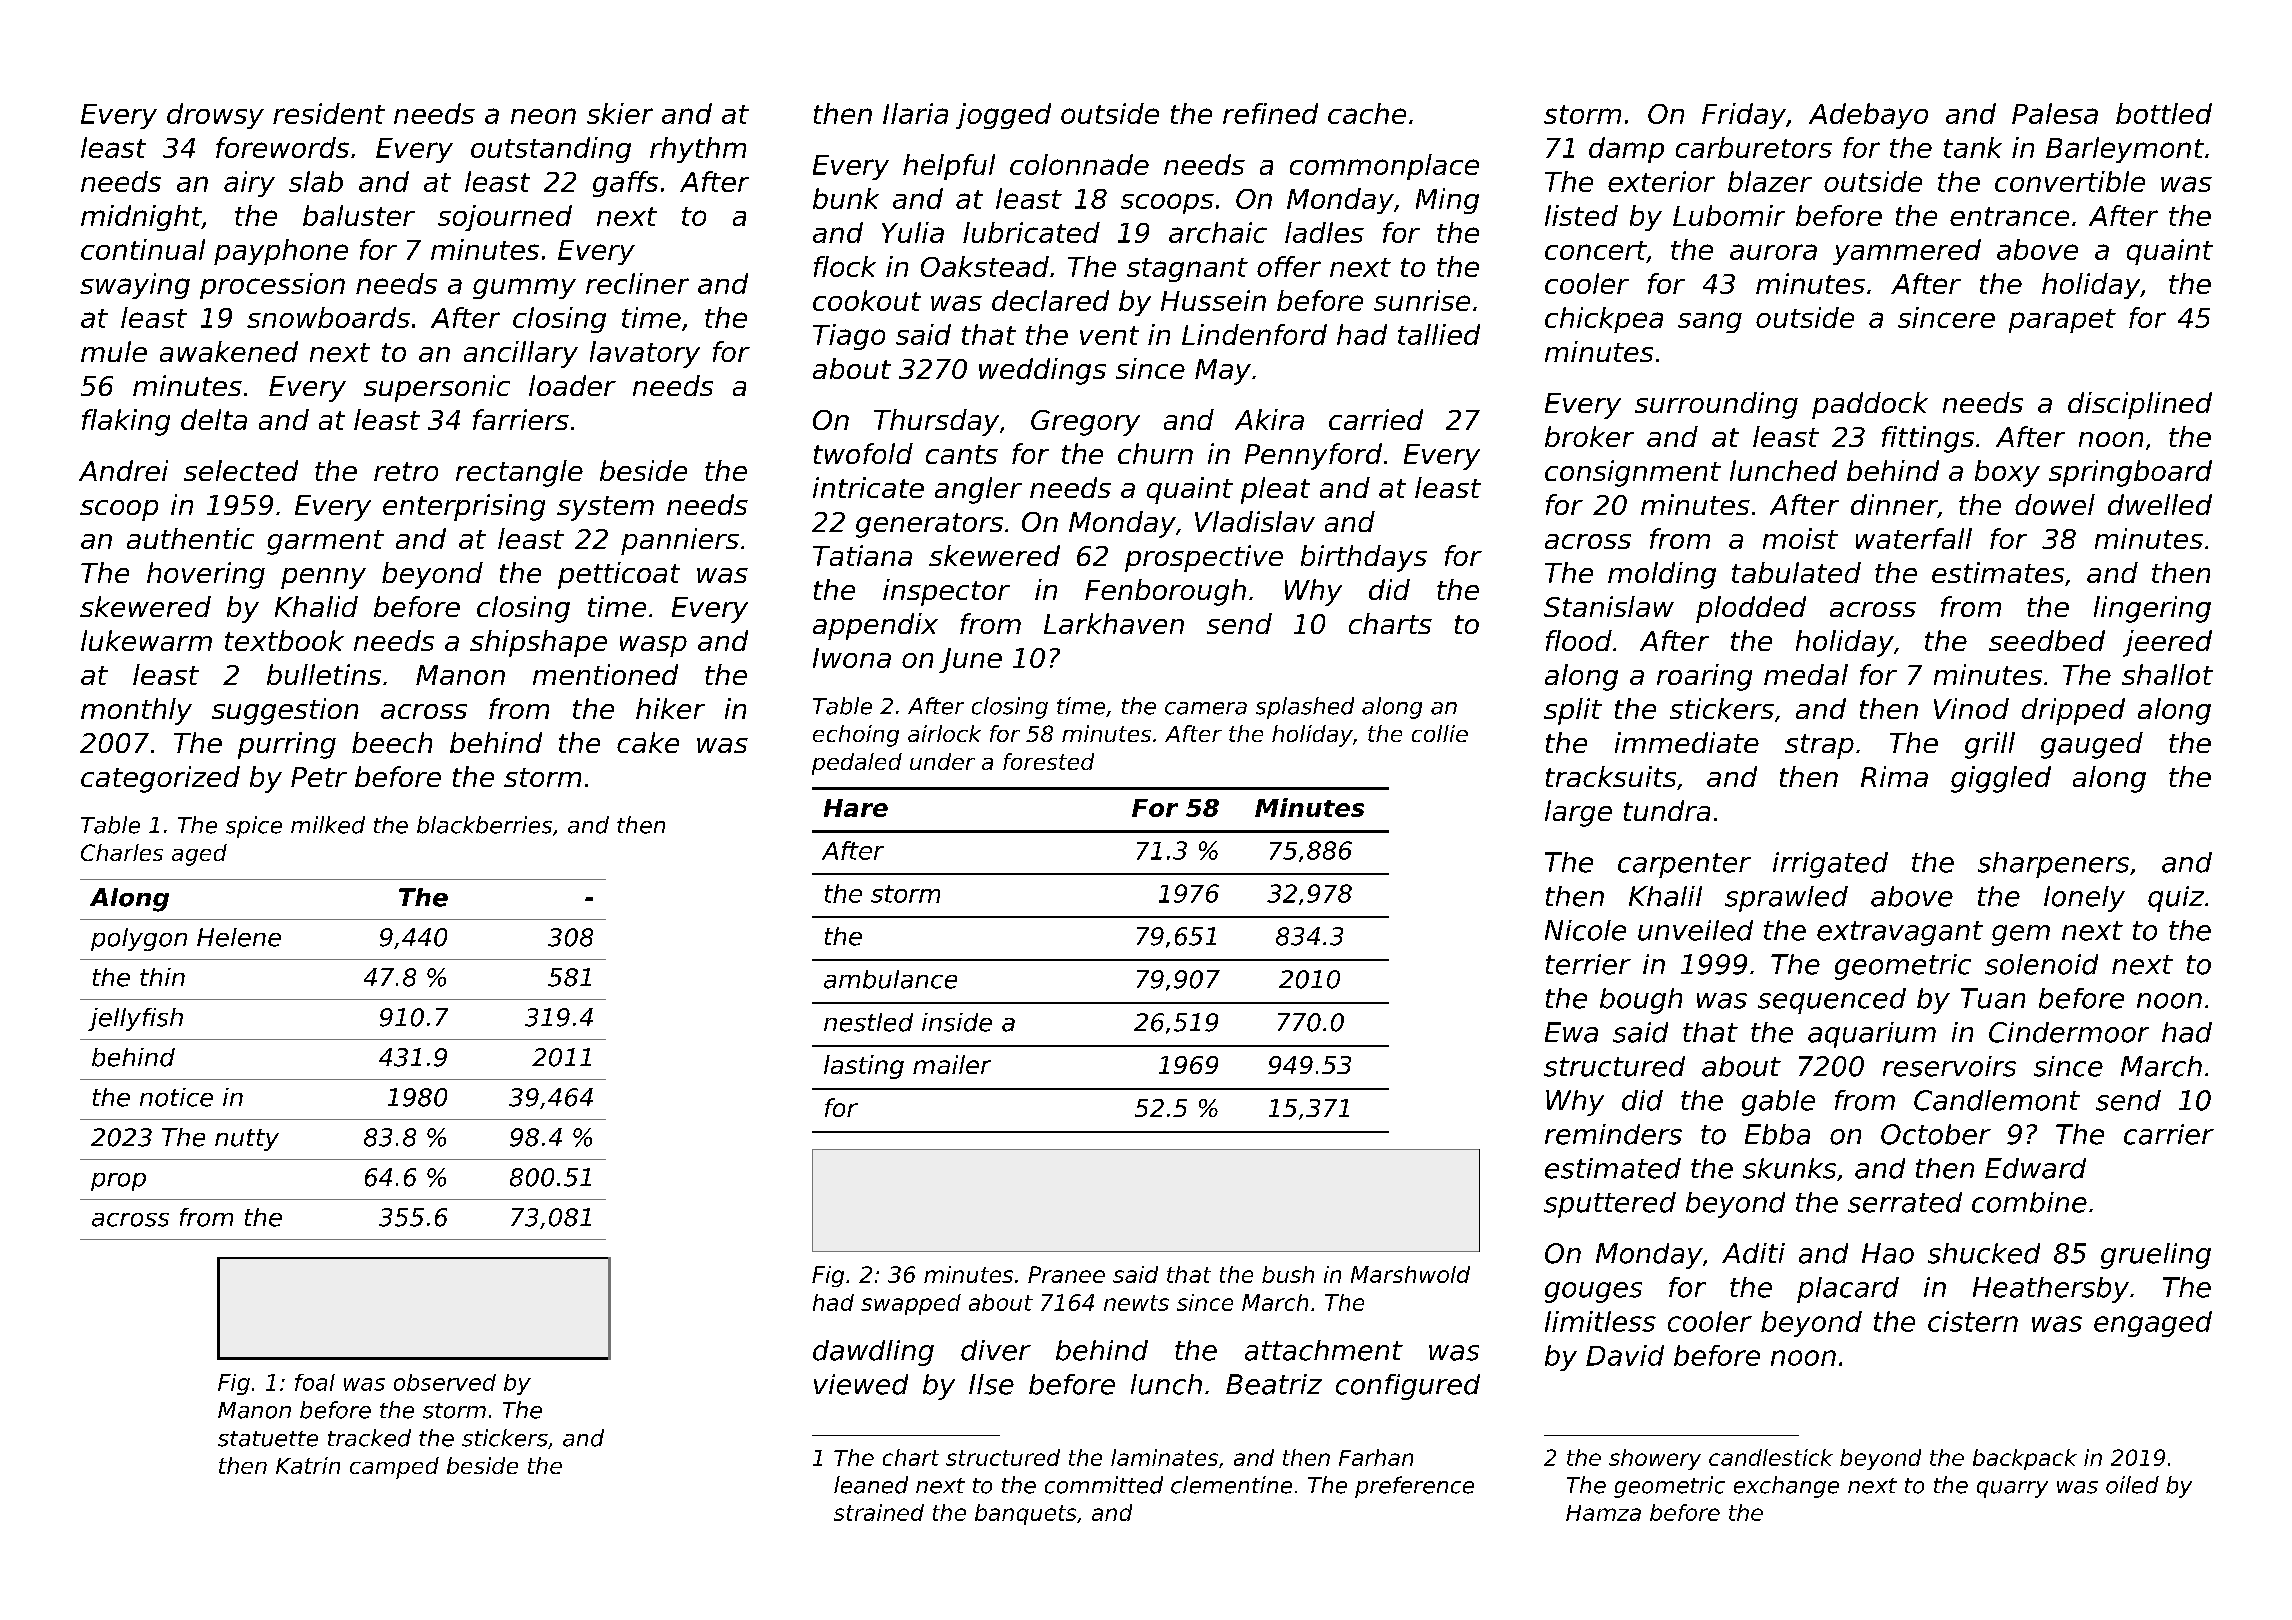 The width and height of the document is (2292, 1620). I want to click on pleat, so click(1275, 490).
